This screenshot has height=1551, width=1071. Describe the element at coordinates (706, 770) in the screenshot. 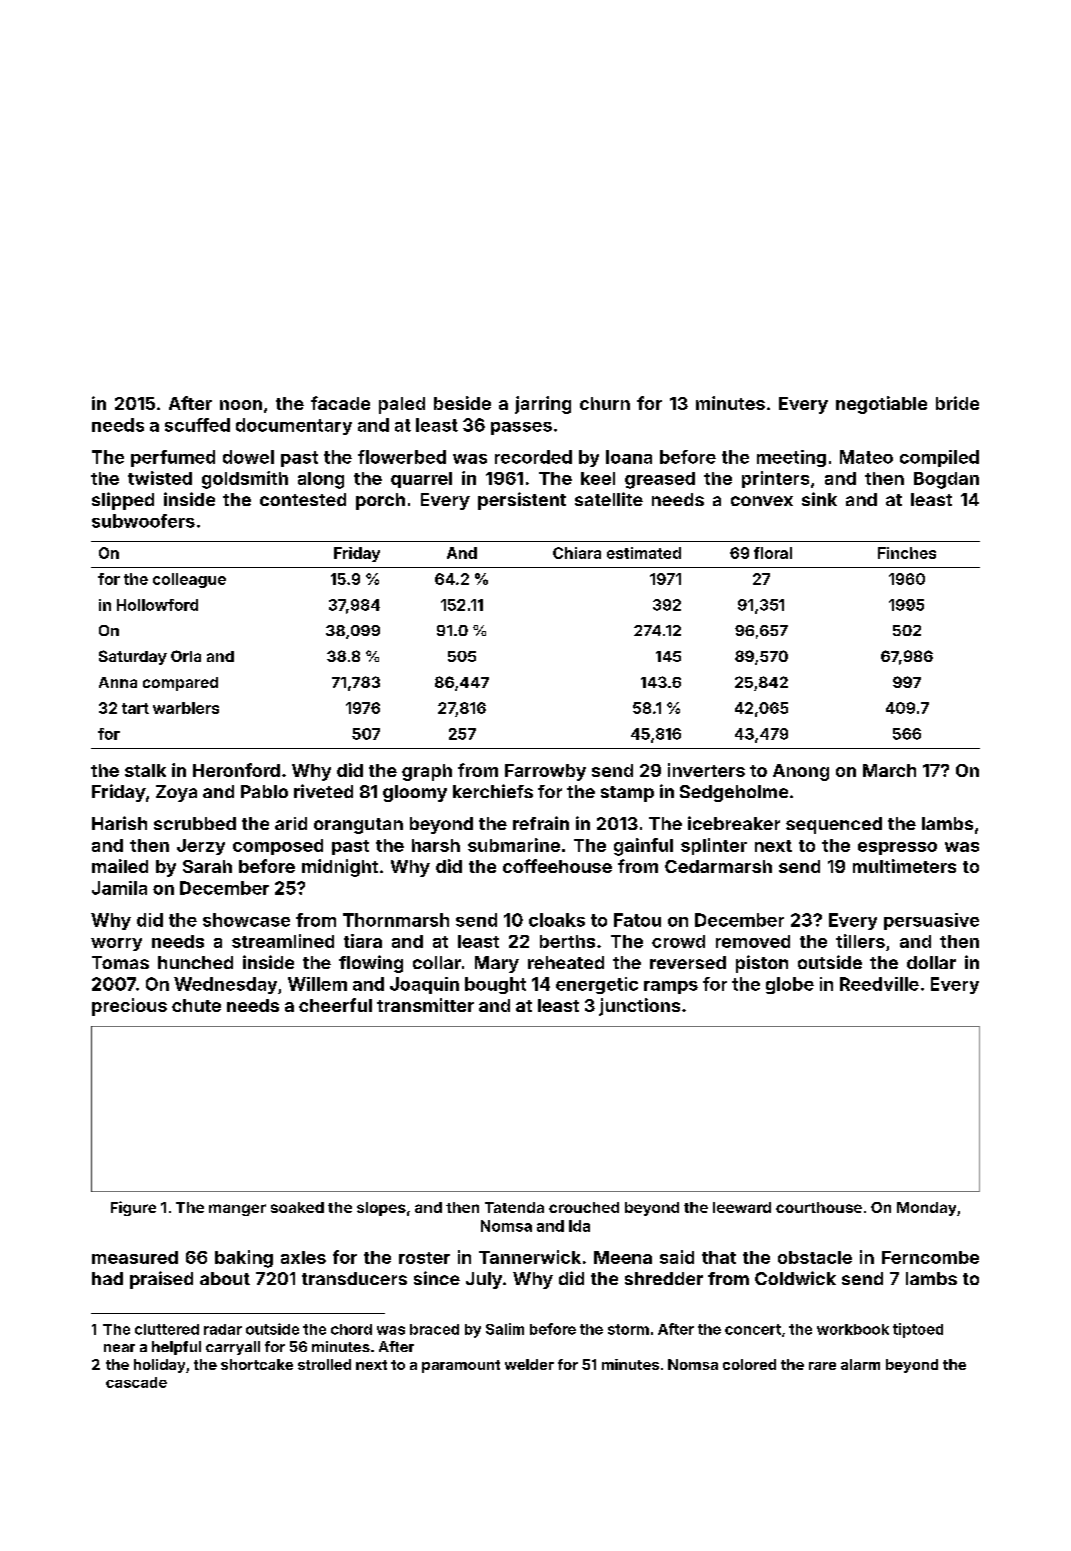

I see `inverters` at that location.
